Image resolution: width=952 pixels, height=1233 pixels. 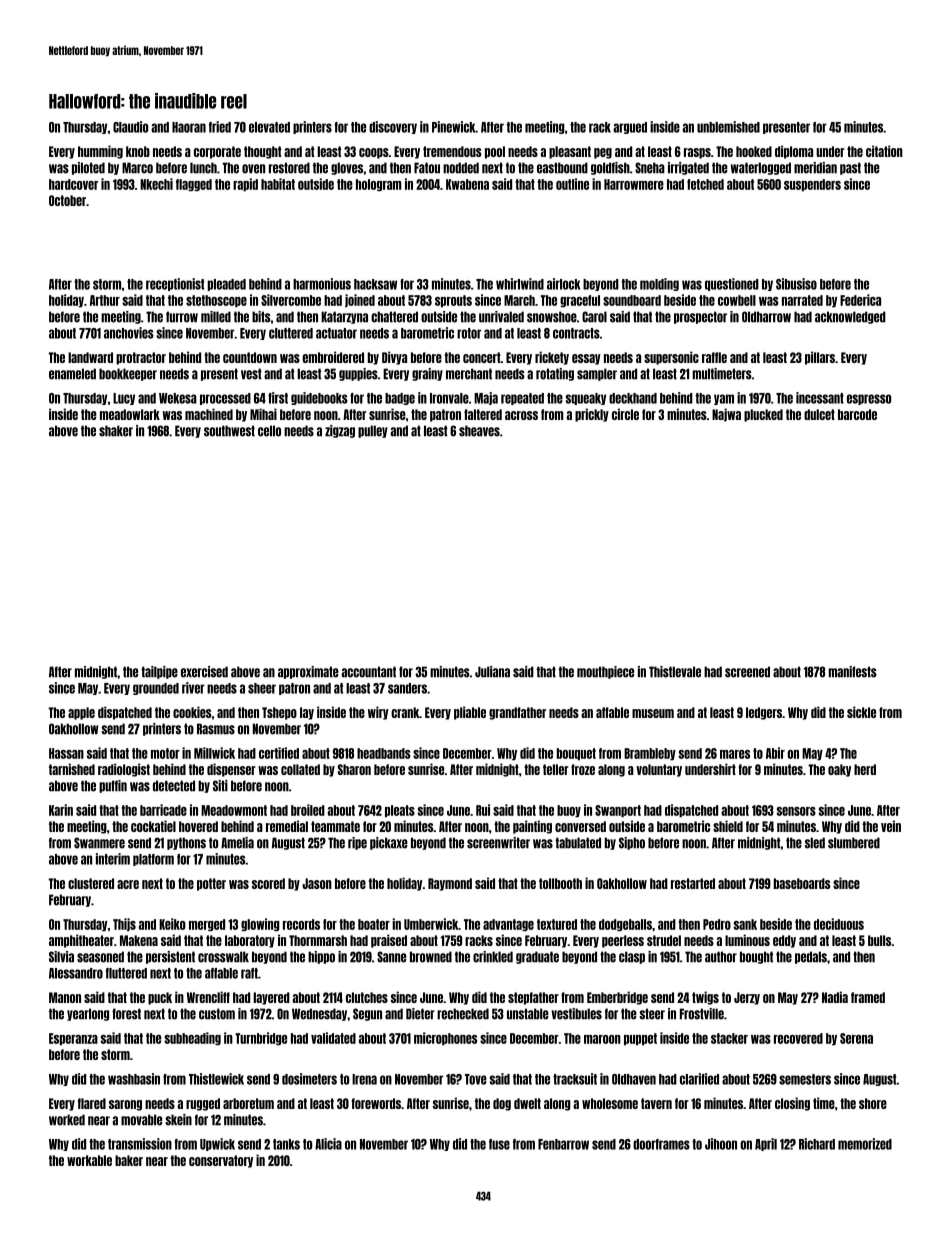 I want to click on Najwa, so click(x=726, y=415).
